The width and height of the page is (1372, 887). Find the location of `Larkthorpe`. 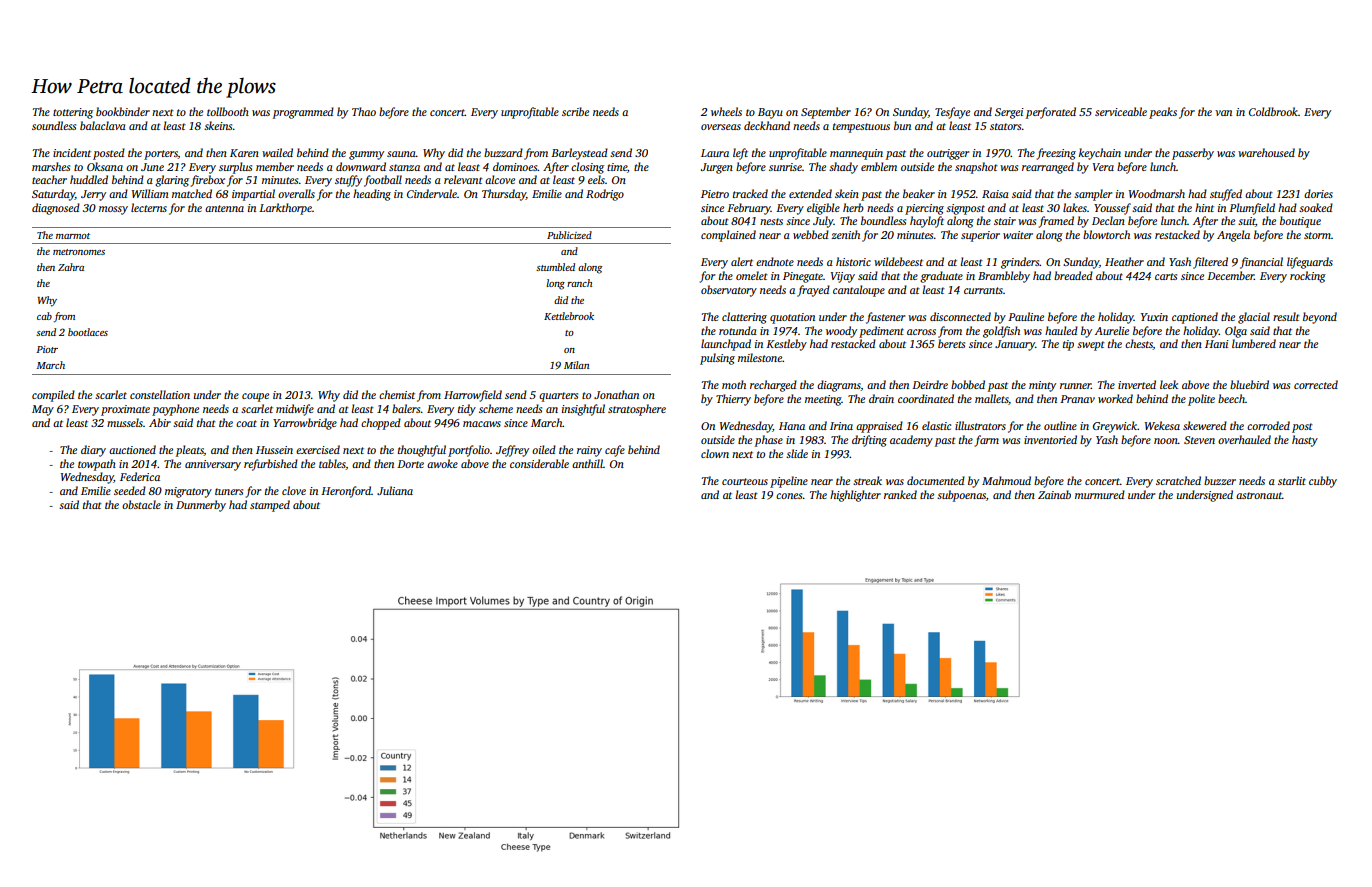

Larkthorpe is located at coordinates (285, 209).
